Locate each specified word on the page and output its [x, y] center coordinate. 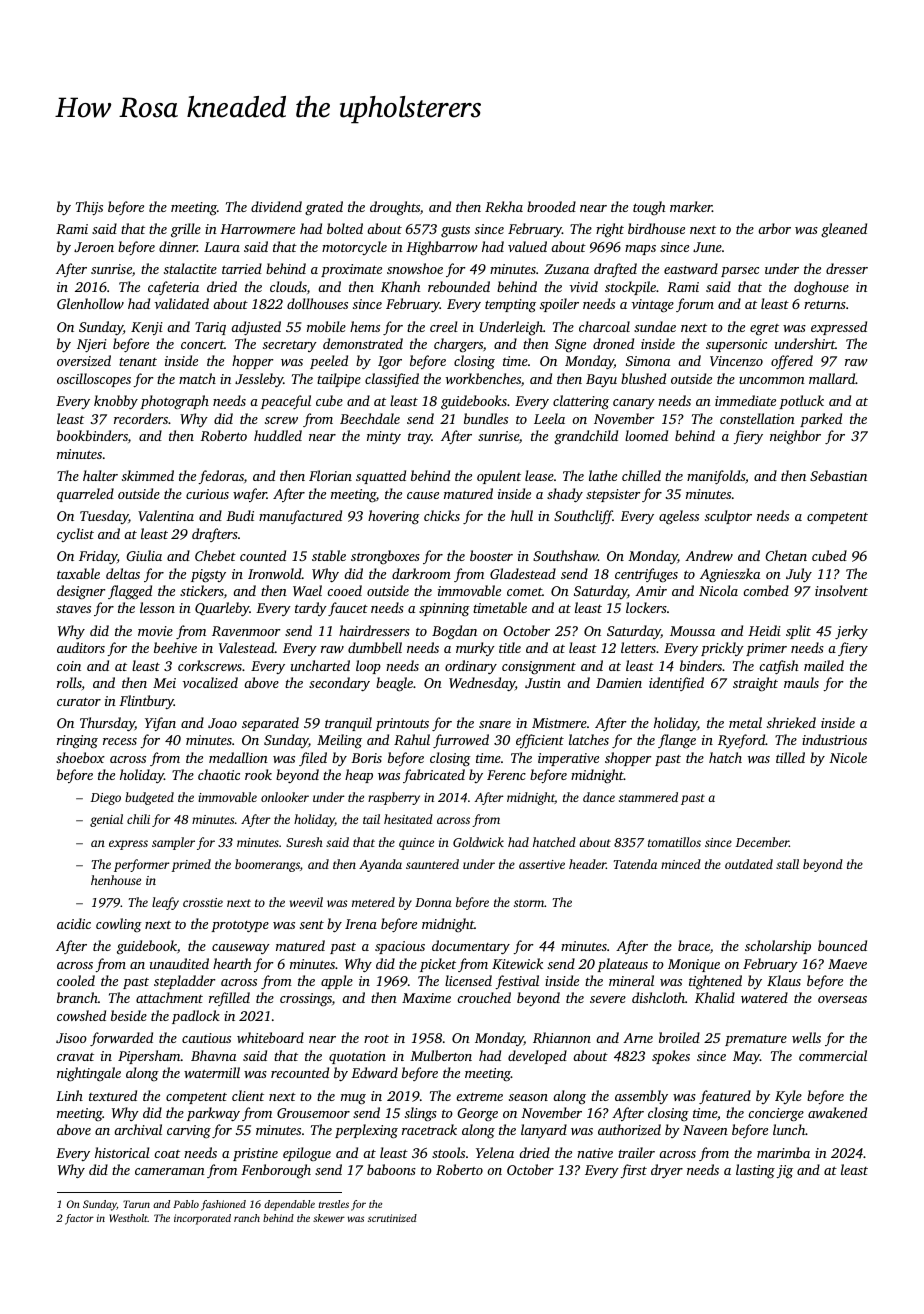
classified [392, 380]
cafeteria [173, 288]
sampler [173, 843]
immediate [745, 400]
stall [787, 864]
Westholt [128, 1218]
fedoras [221, 477]
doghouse [821, 288]
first [633, 1171]
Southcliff [583, 517]
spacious [400, 947]
